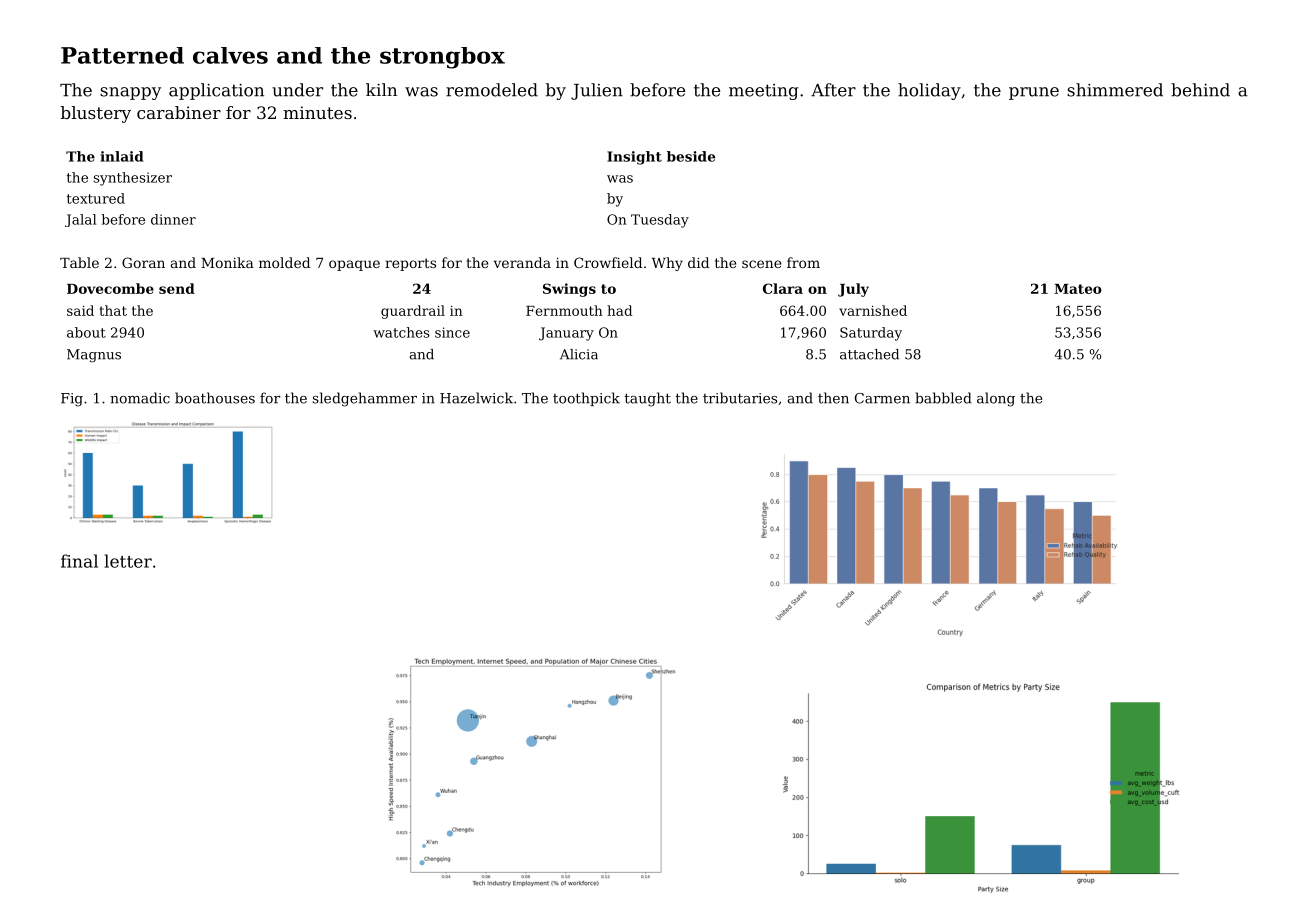 The width and height of the screenshot is (1308, 924). What do you see at coordinates (96, 198) in the screenshot?
I see `textured` at bounding box center [96, 198].
